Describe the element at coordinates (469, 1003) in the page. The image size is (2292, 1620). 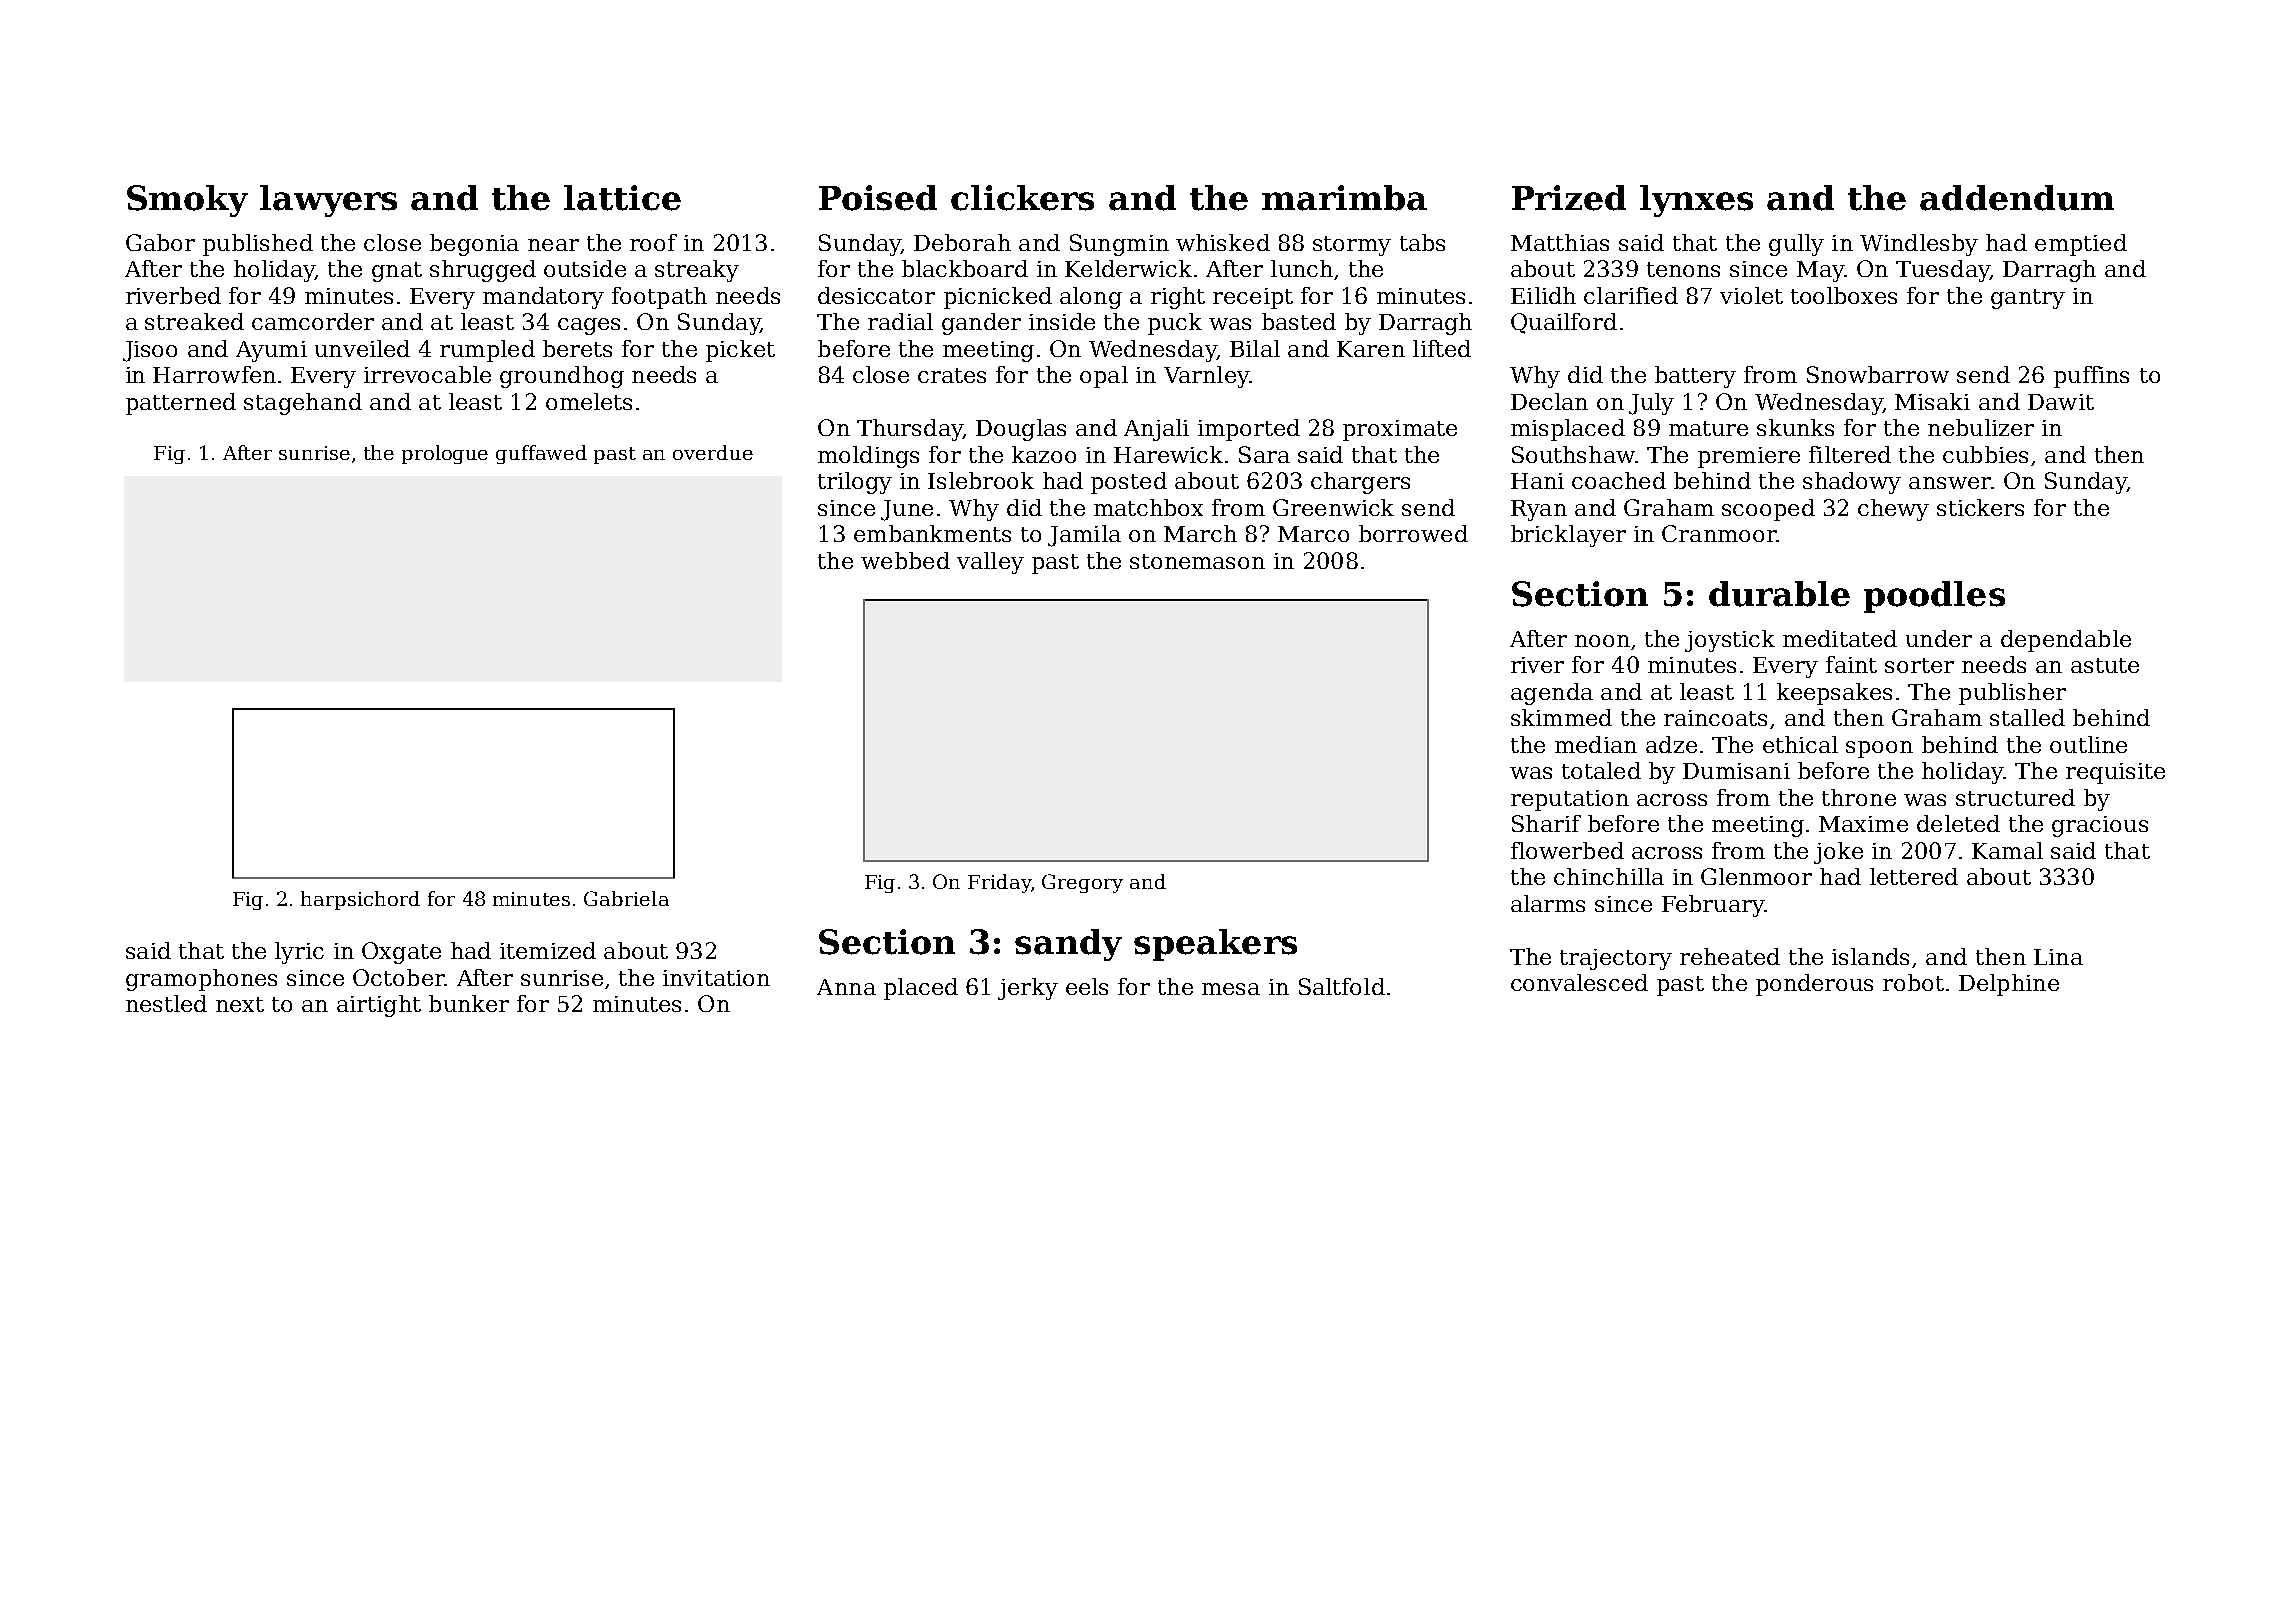
I see `bunker` at that location.
